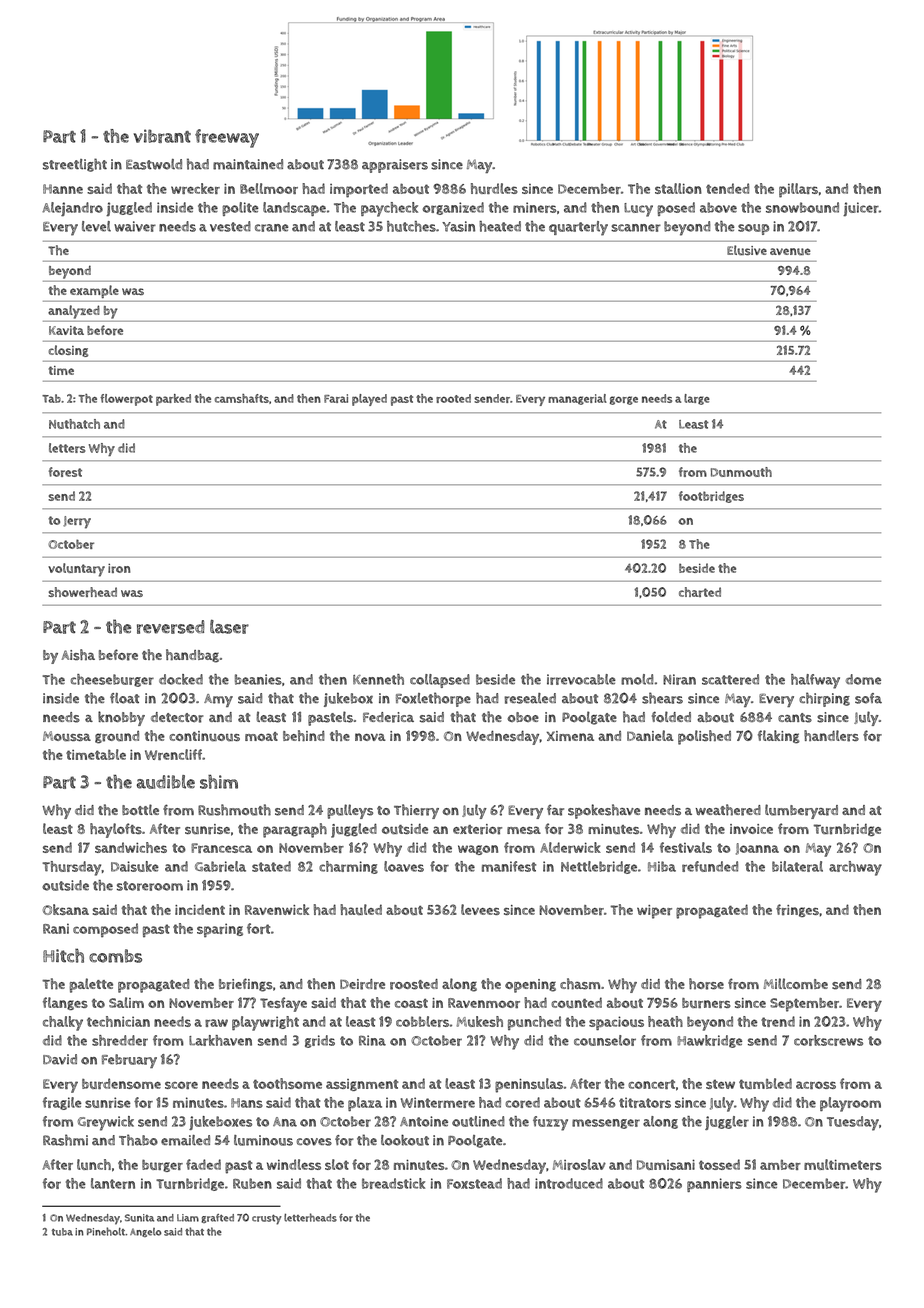 The width and height of the page is (924, 1308). What do you see at coordinates (797, 866) in the page?
I see `bilateral` at bounding box center [797, 866].
